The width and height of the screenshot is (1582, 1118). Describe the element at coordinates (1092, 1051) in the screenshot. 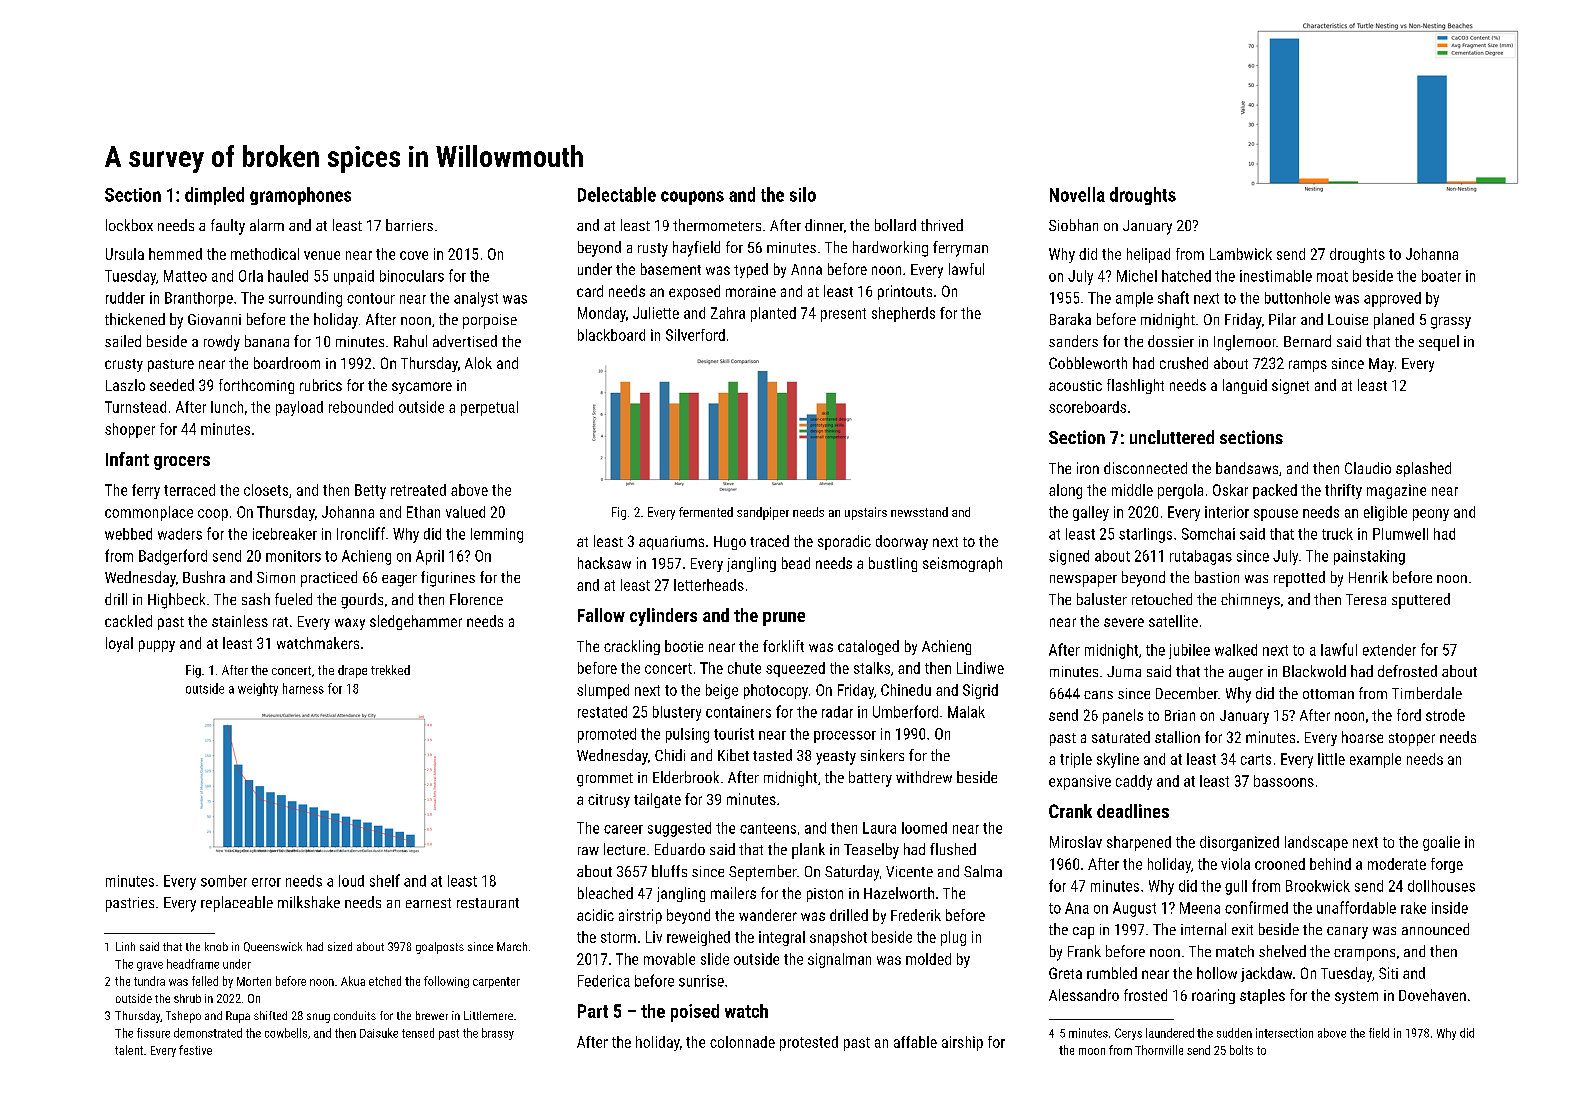

I see `moon` at that location.
